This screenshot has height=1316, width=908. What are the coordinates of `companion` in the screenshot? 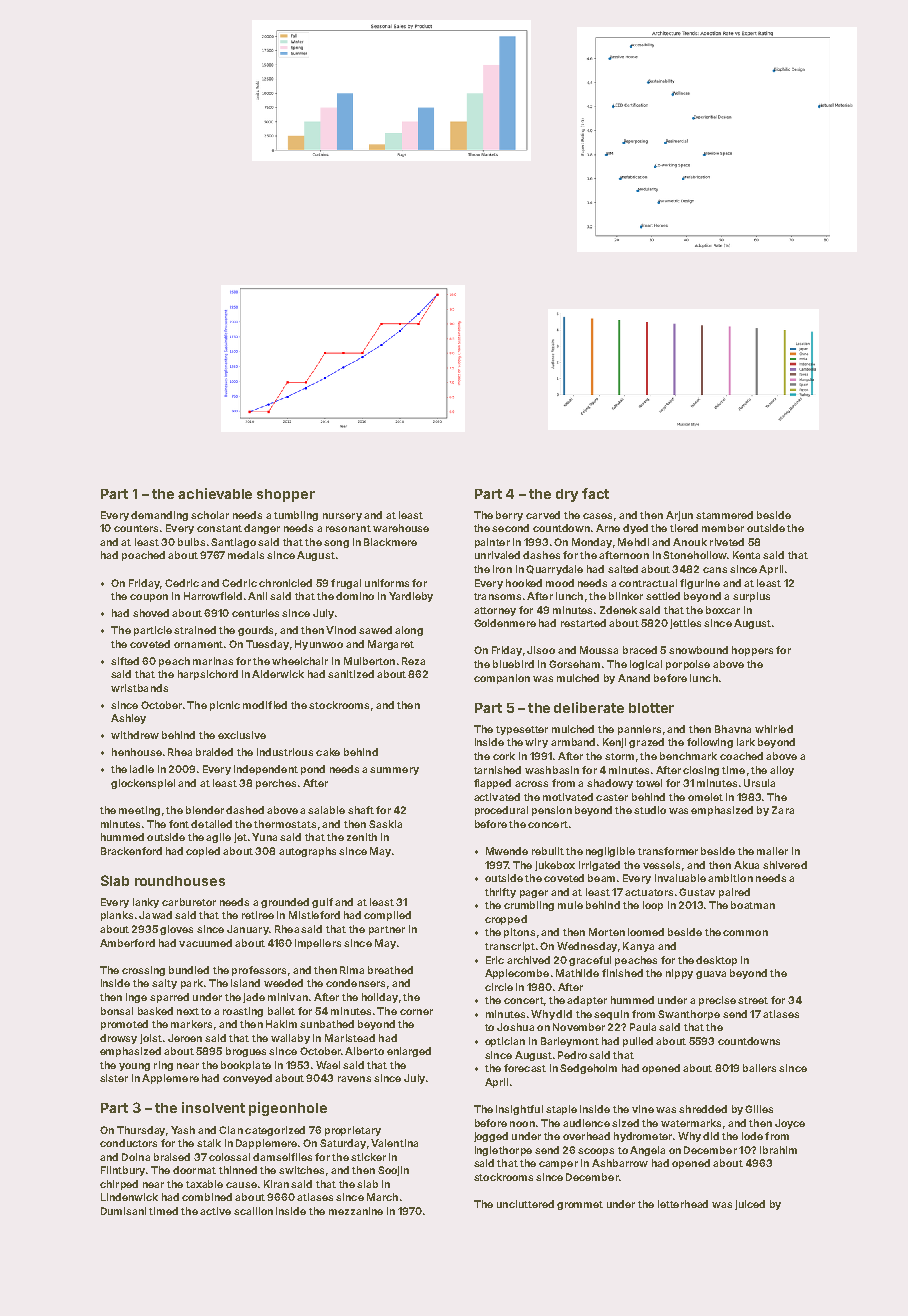 It's located at (502, 679).
